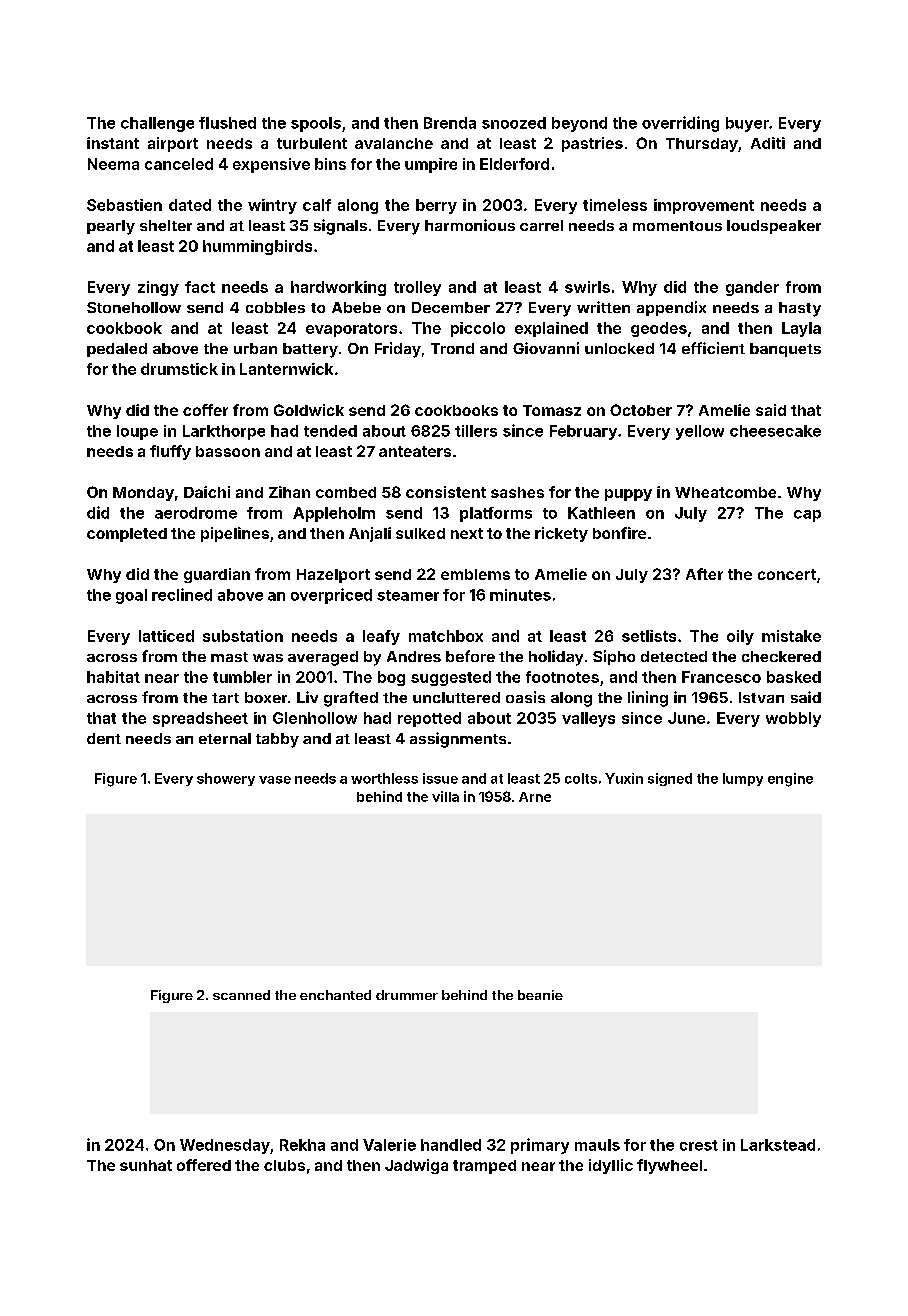 This page has height=1316, width=908. I want to click on tillers, so click(476, 431).
